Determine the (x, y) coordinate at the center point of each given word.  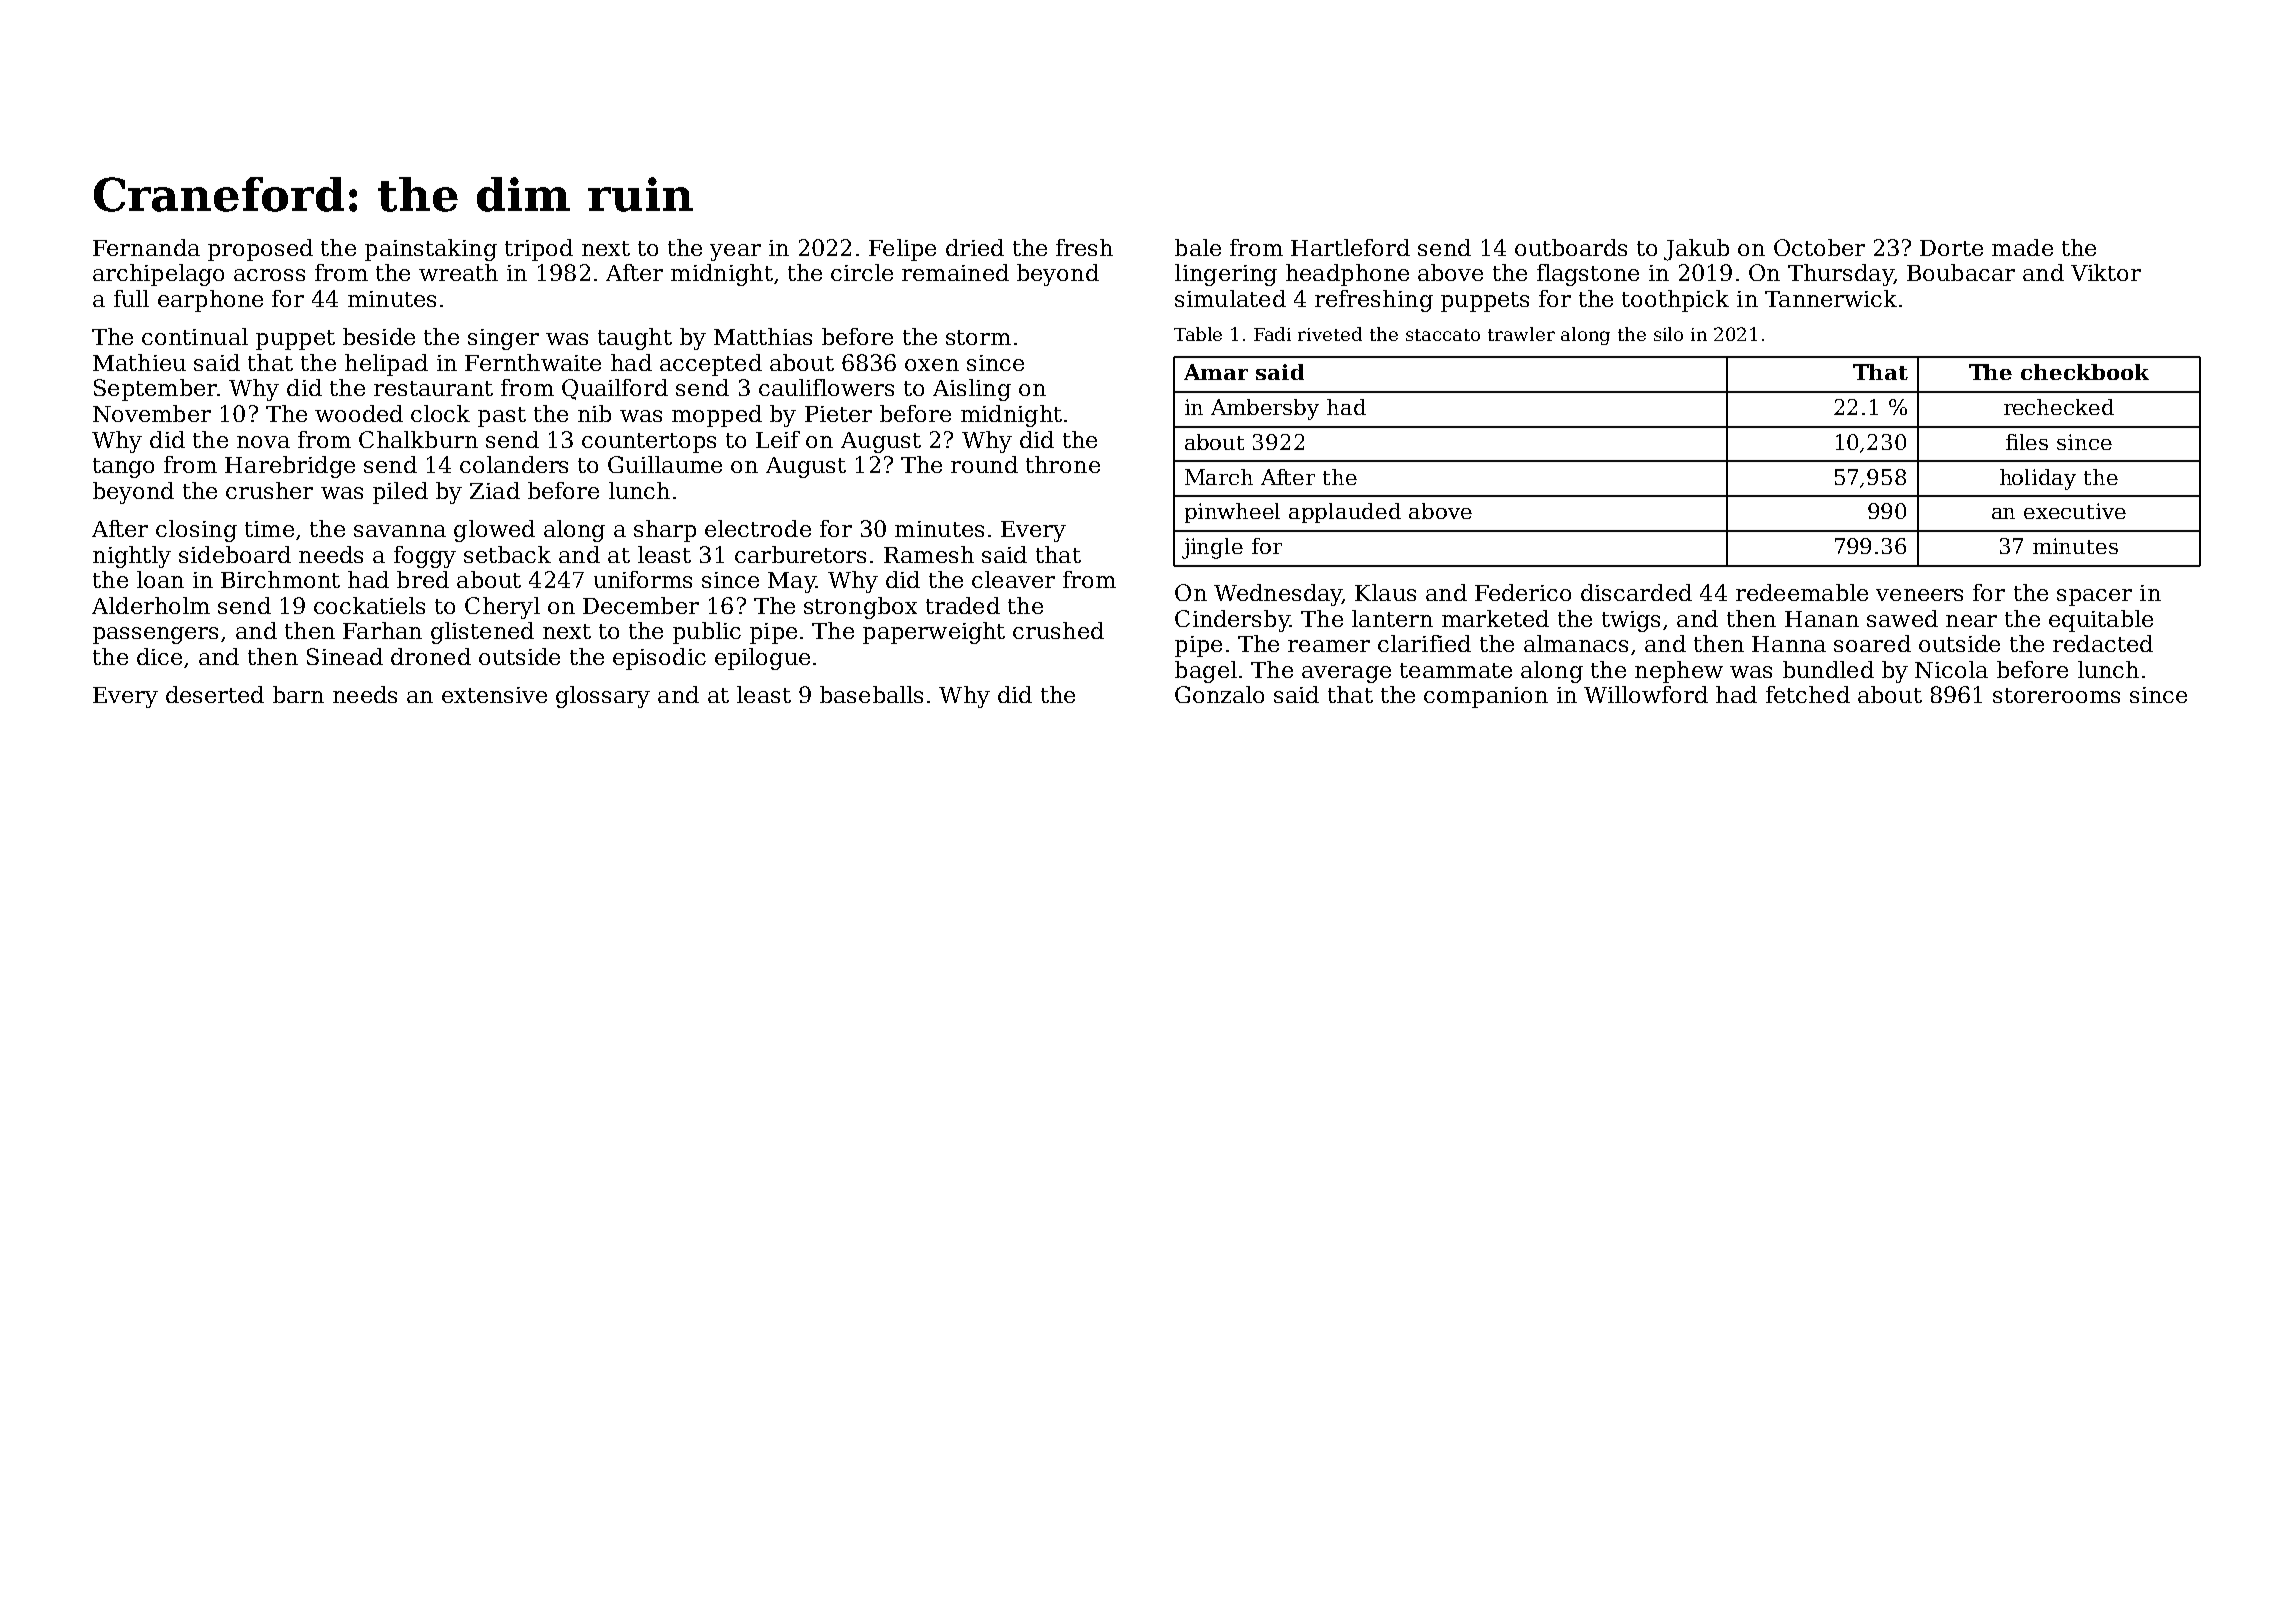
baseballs (871, 694)
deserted (215, 694)
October (1819, 247)
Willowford (1646, 694)
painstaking (431, 250)
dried (975, 247)
